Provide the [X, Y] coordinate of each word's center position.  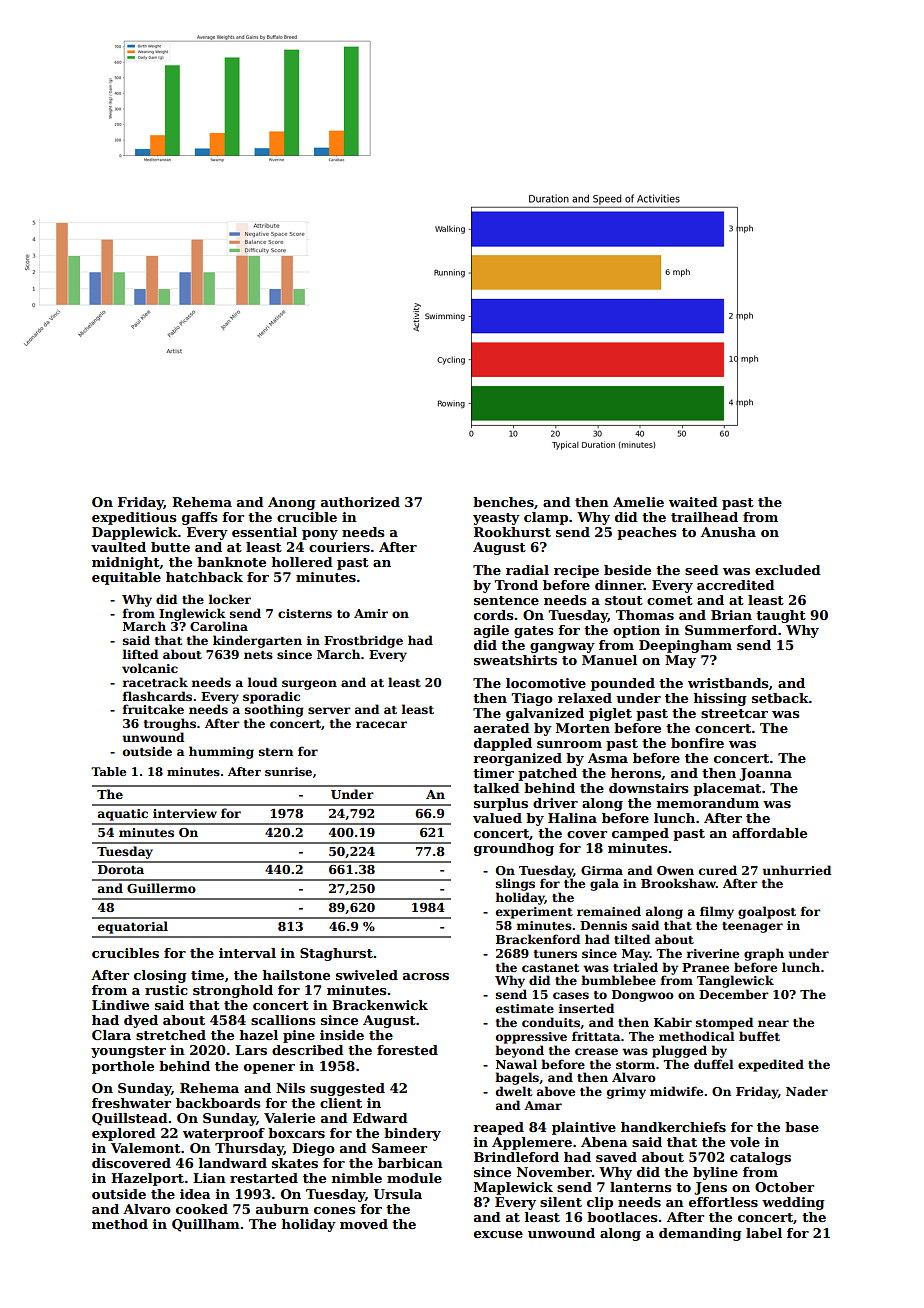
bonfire [697, 743]
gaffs [199, 518]
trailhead [704, 517]
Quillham [206, 1225]
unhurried [797, 870]
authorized [360, 502]
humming [221, 752]
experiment [534, 913]
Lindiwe [120, 1005]
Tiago [532, 699]
